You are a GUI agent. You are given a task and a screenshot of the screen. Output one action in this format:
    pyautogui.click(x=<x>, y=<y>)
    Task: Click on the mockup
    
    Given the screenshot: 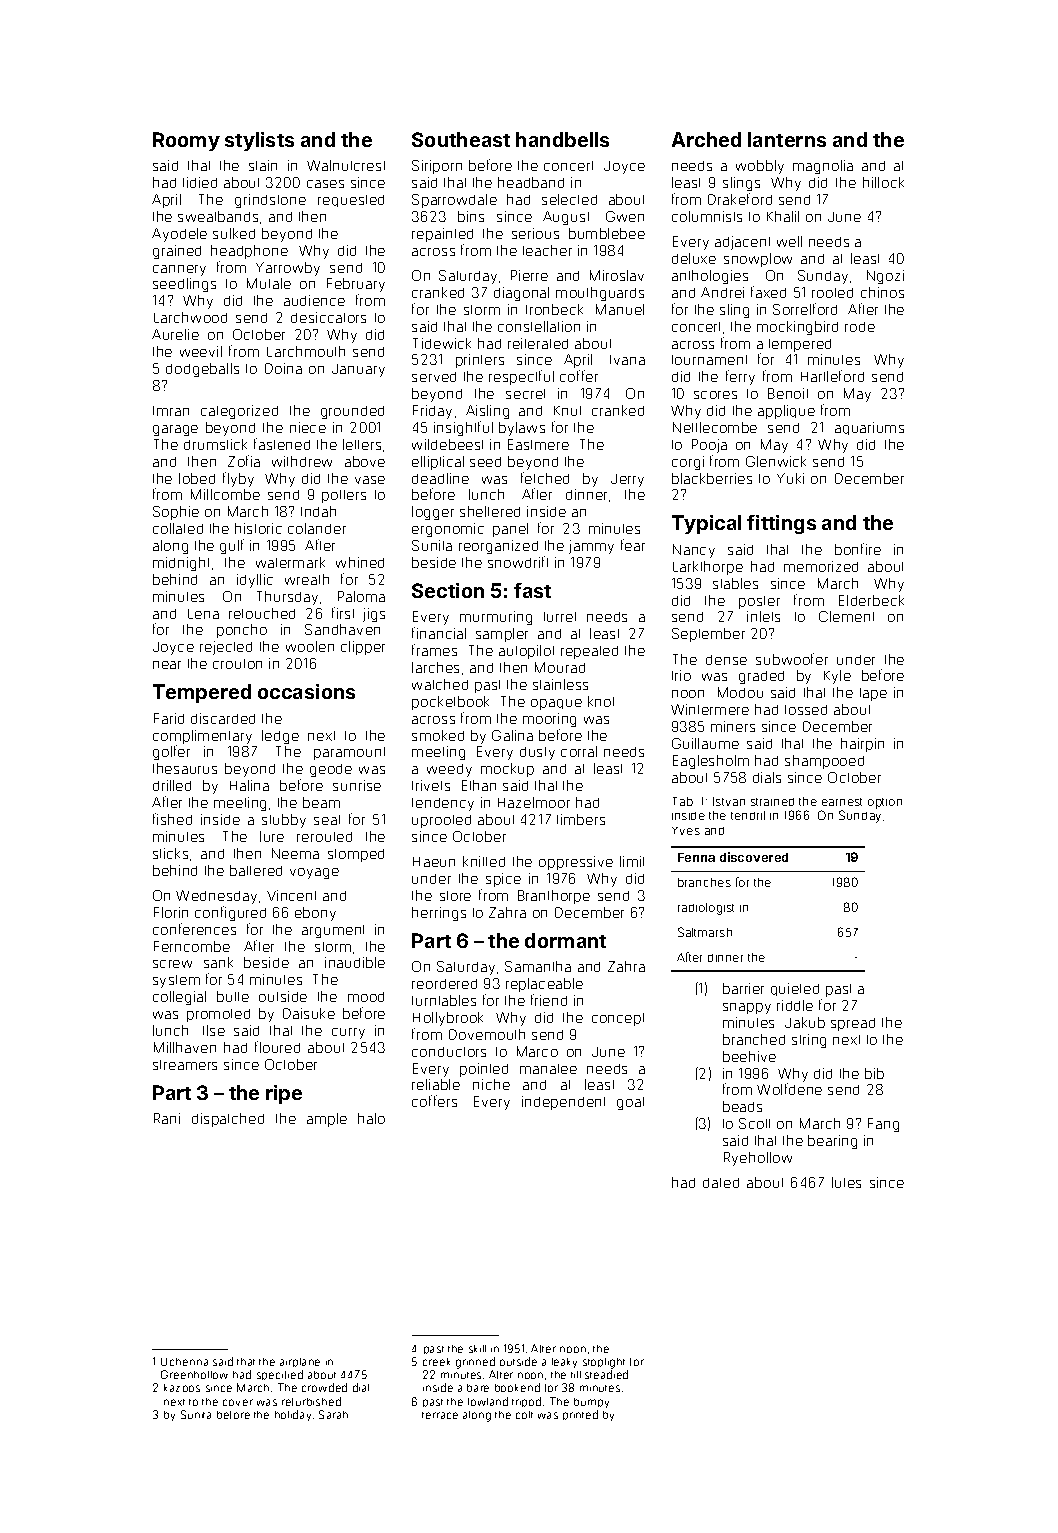 What is the action you would take?
    pyautogui.click(x=507, y=770)
